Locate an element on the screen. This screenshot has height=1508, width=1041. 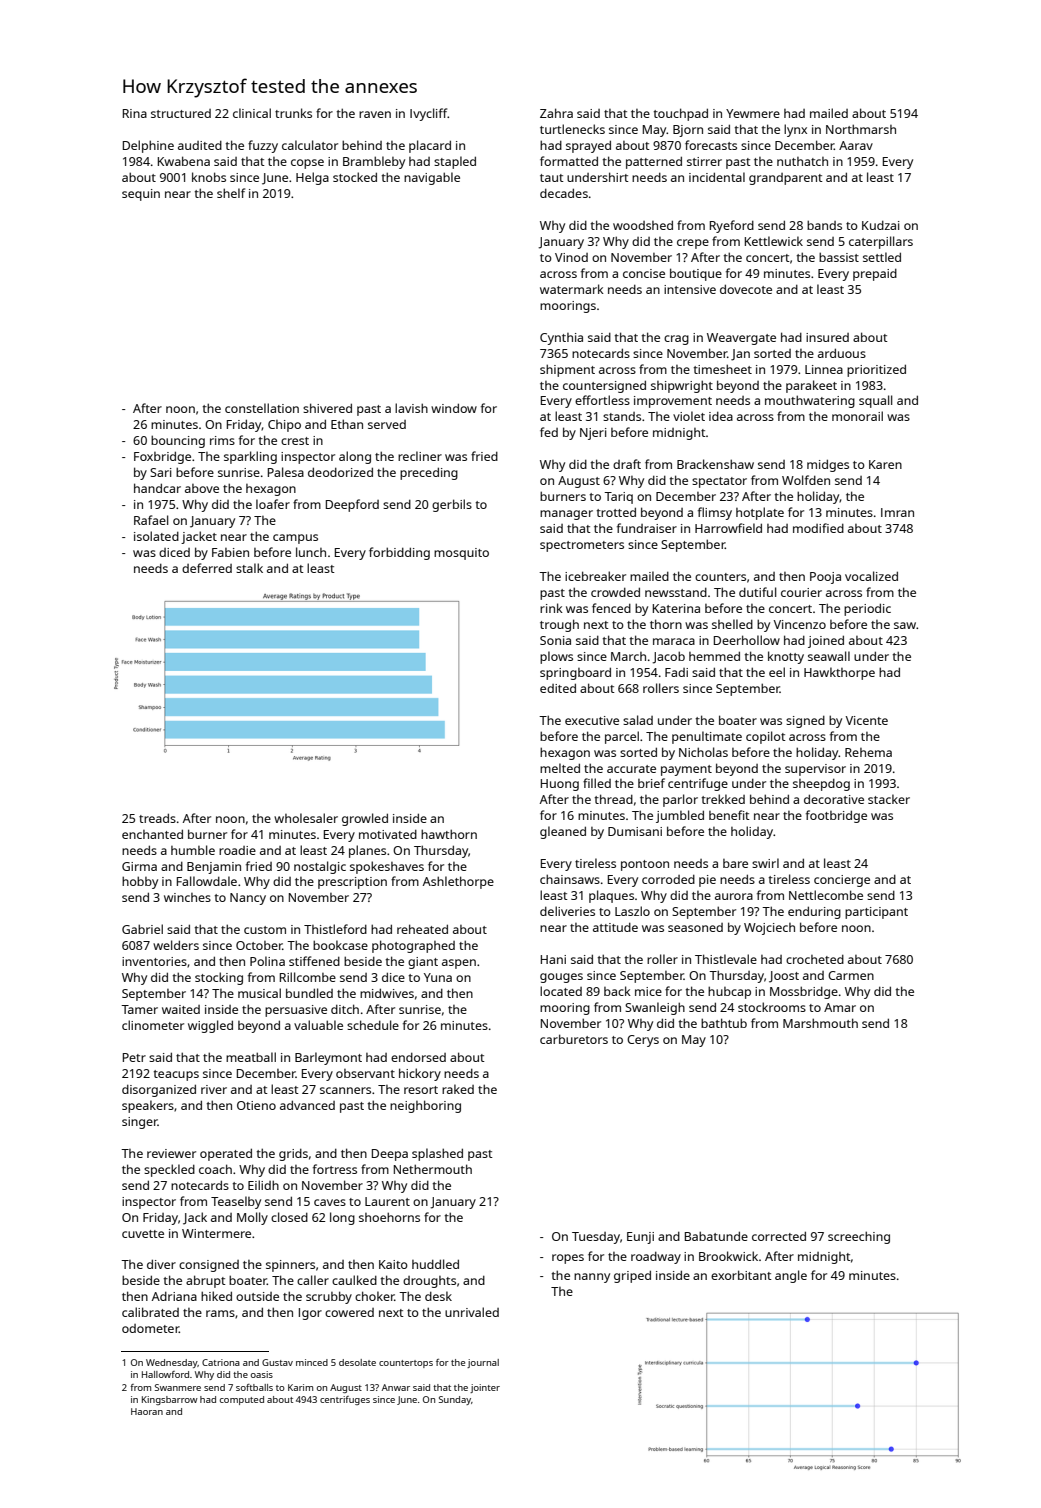
stapled is located at coordinates (455, 162).
